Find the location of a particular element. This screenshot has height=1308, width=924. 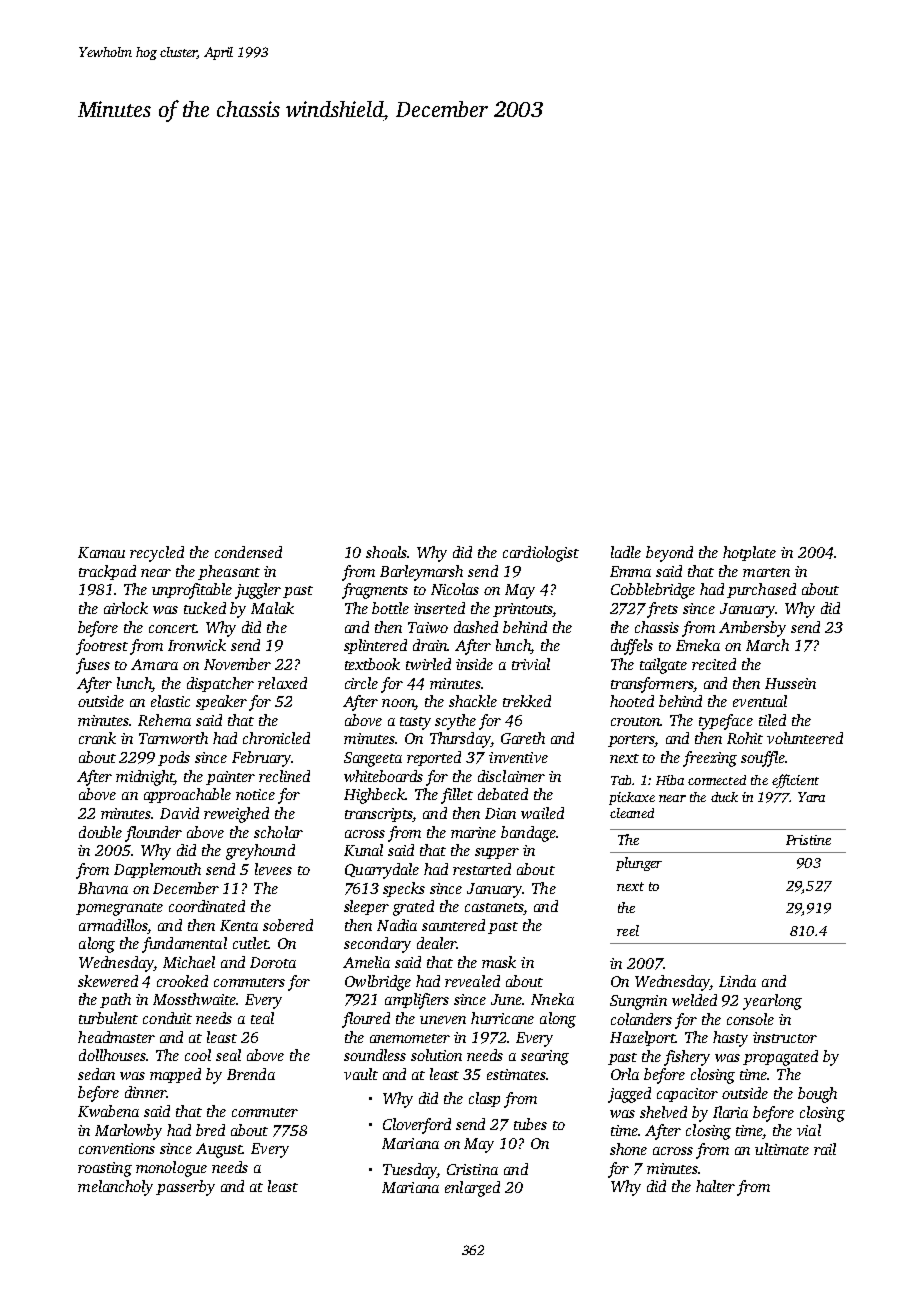

purchased is located at coordinates (761, 590).
